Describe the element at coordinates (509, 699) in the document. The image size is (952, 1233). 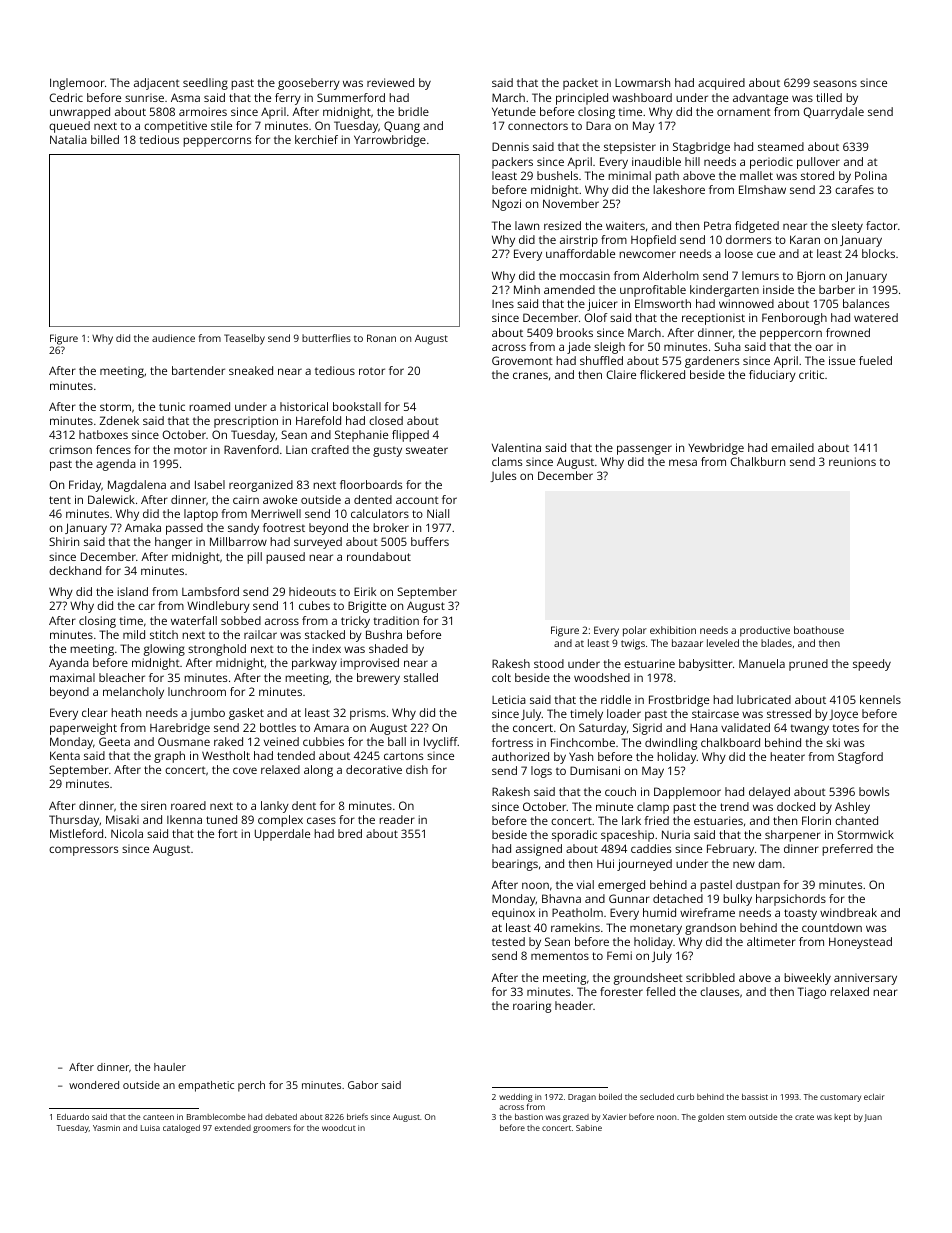
I see `Leticia` at that location.
